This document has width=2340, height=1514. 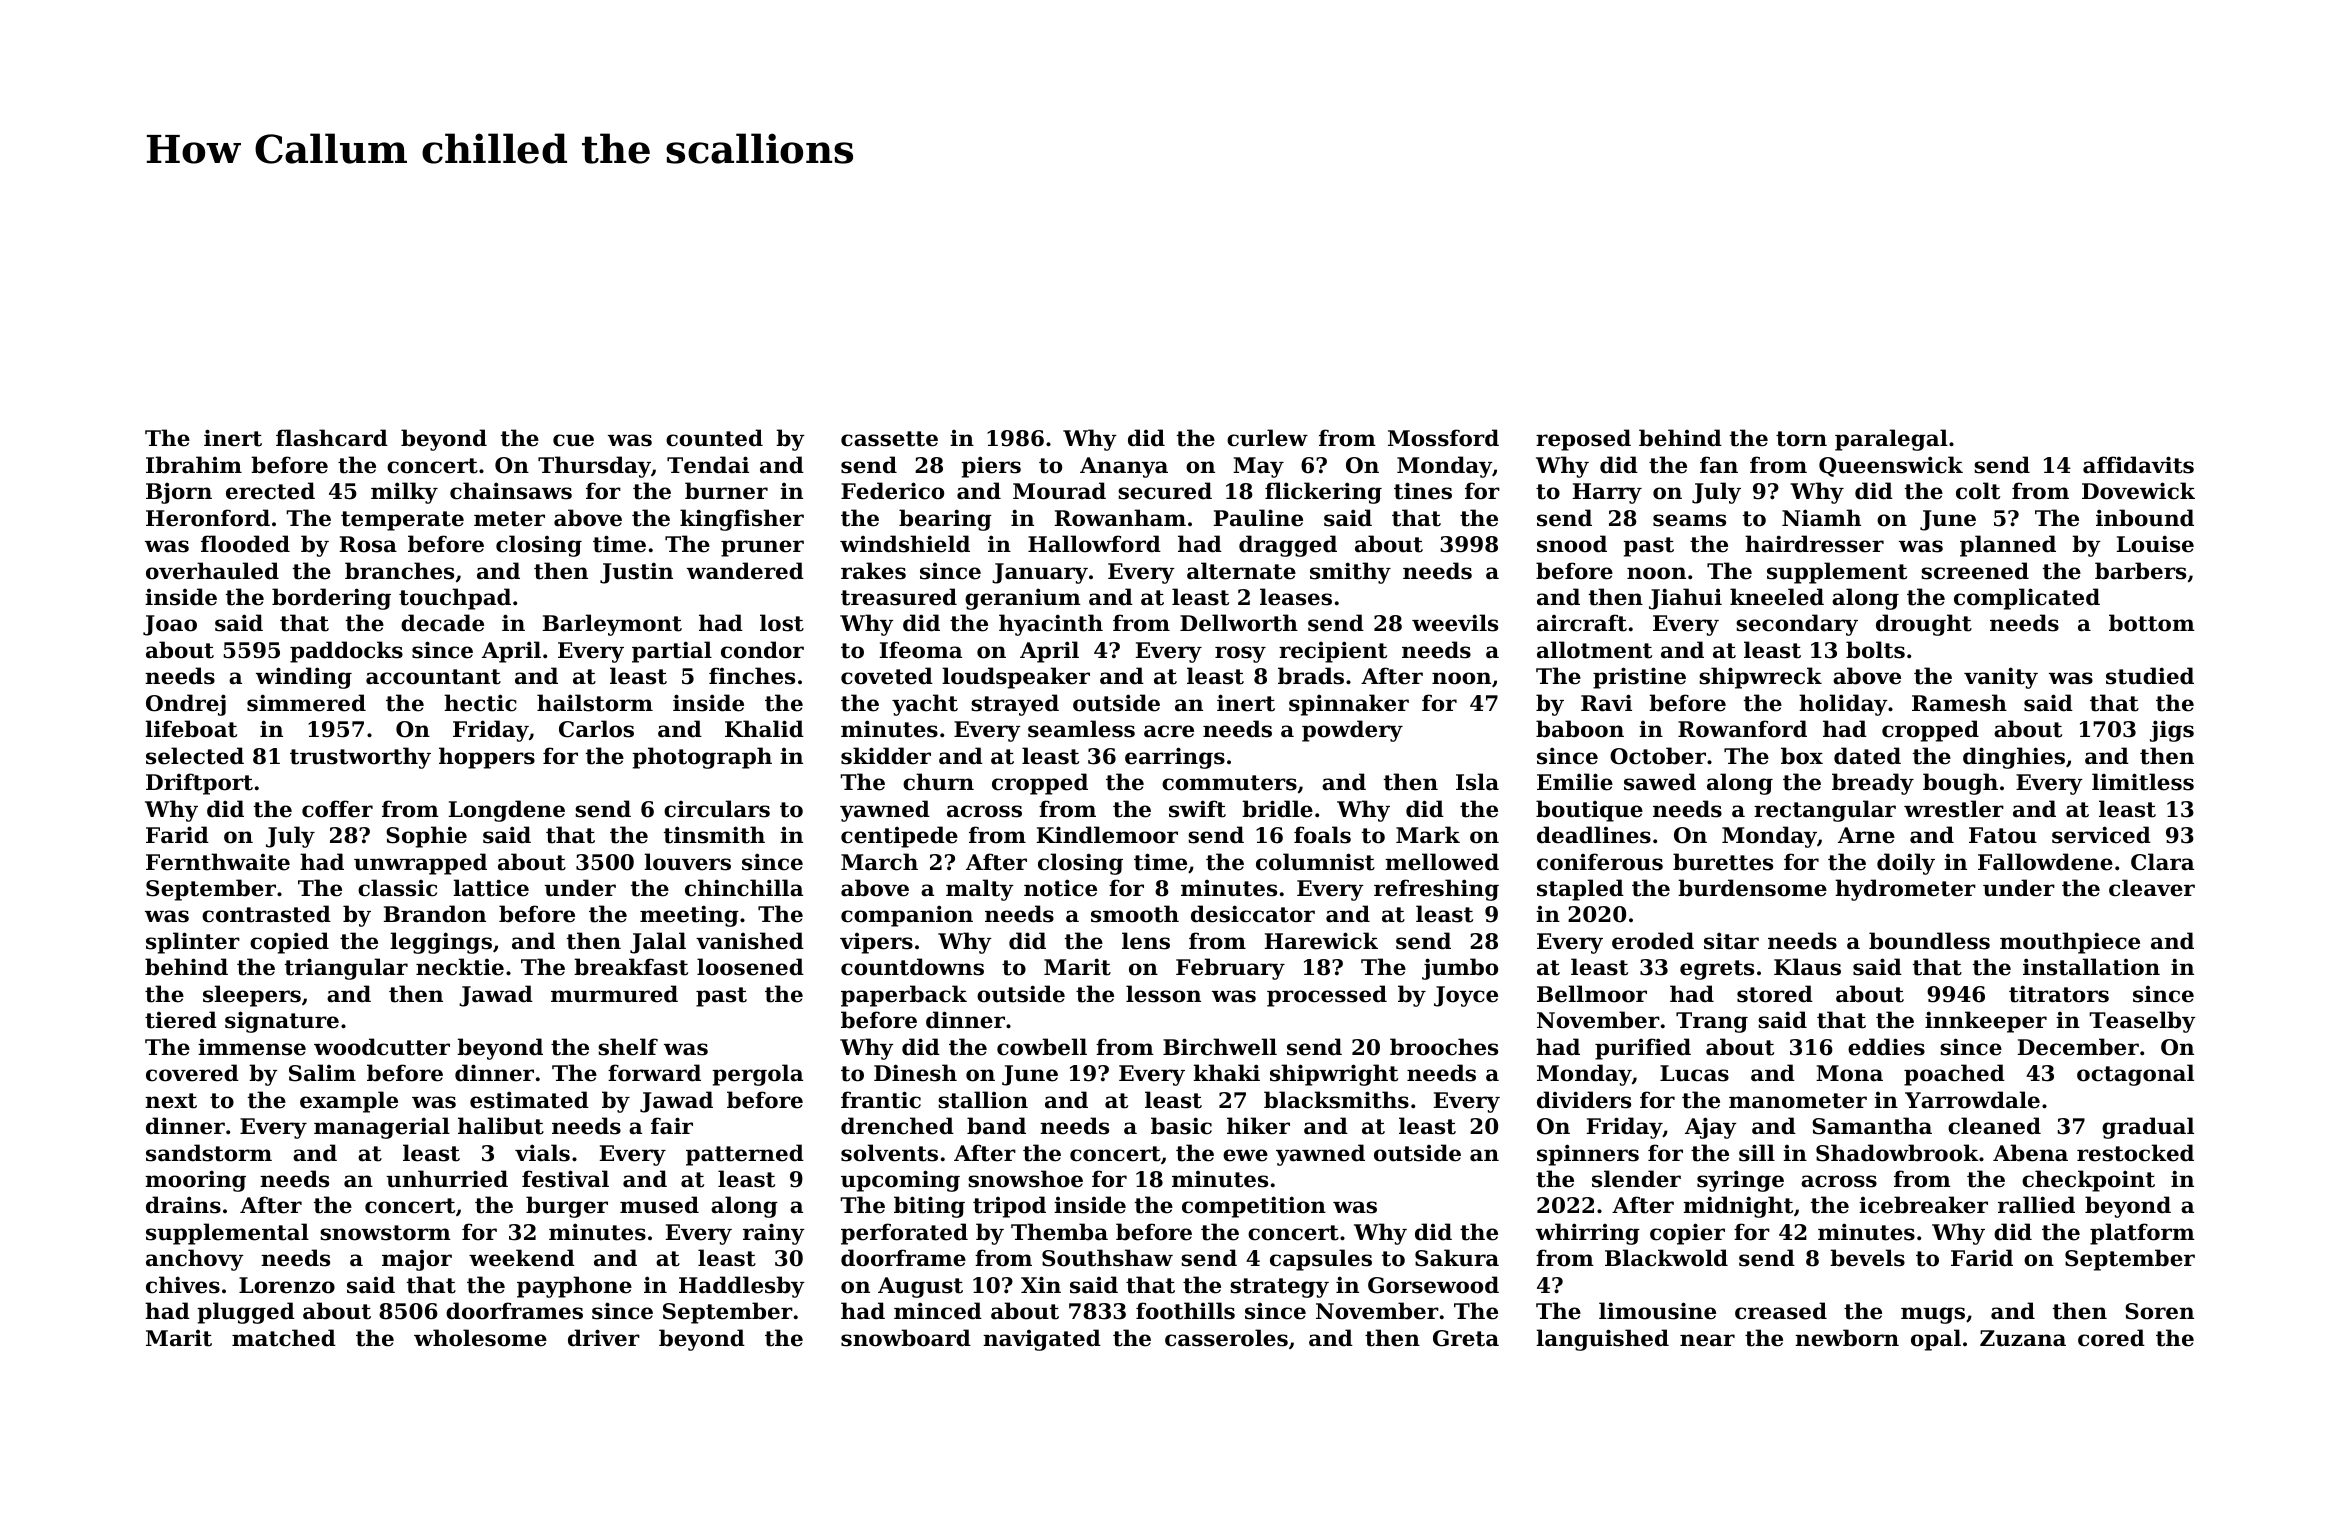 I want to click on limitless, so click(x=2143, y=782).
